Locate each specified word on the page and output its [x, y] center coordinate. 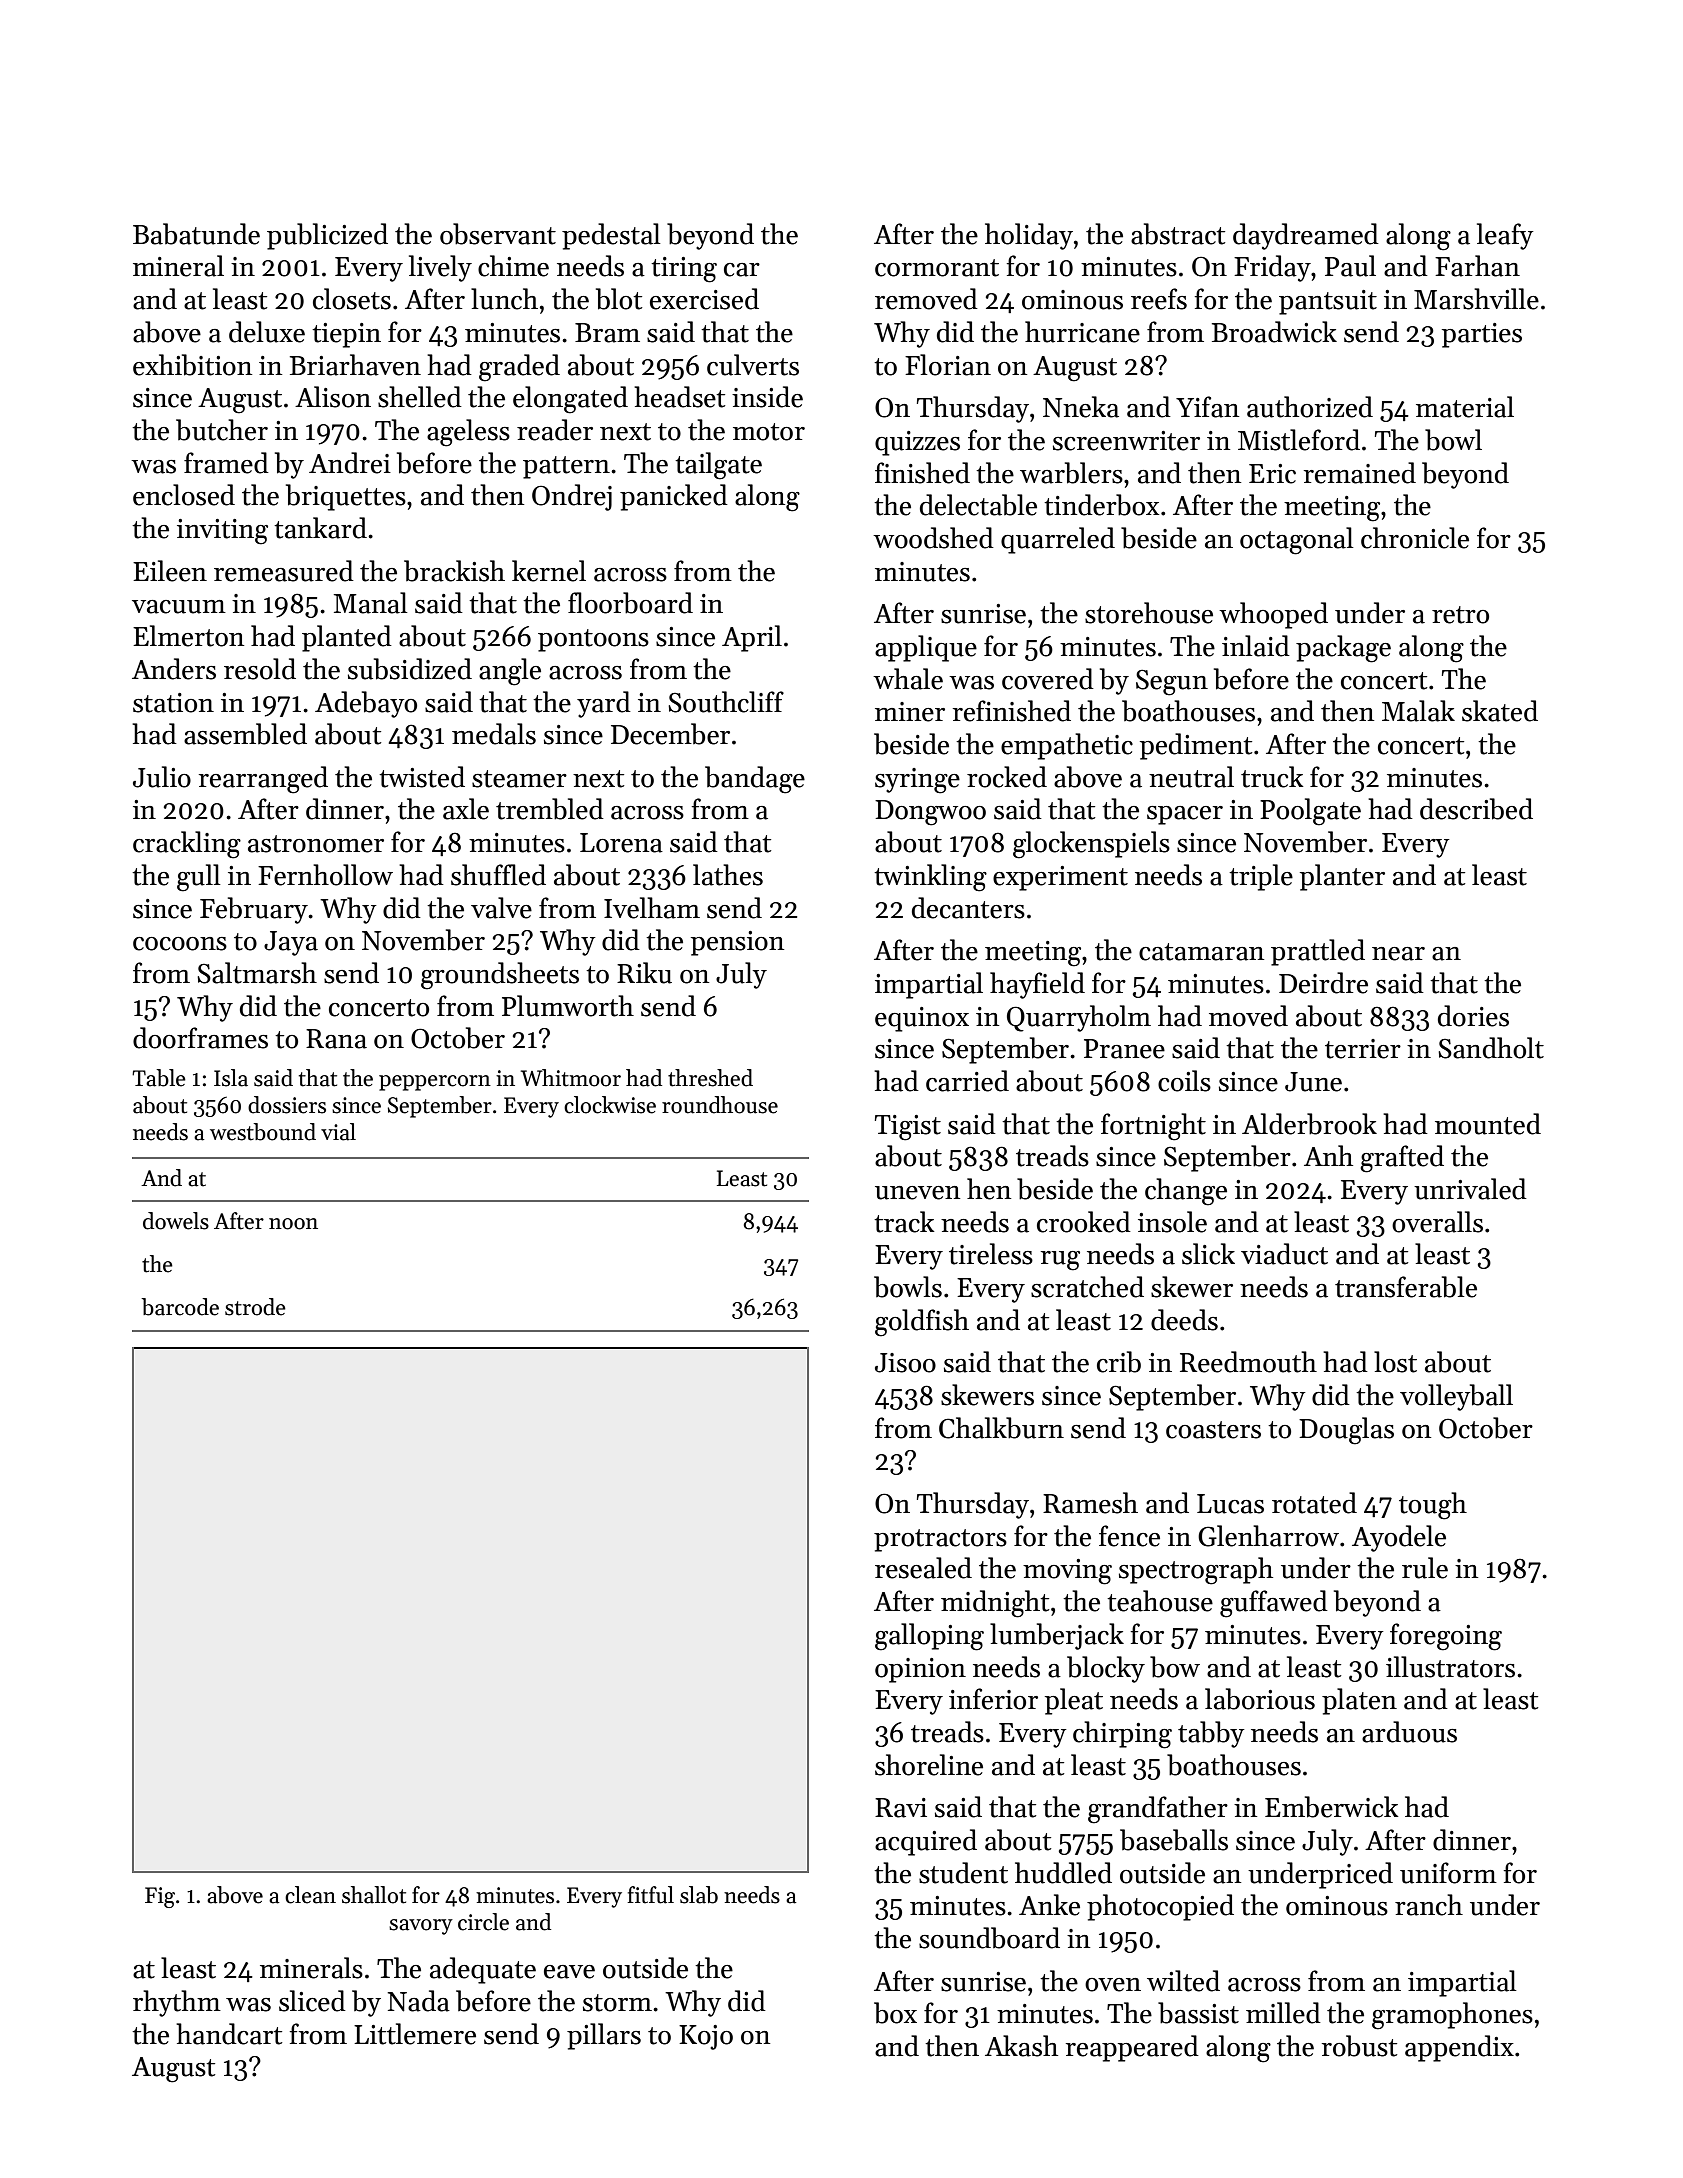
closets [352, 299]
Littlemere [415, 2034]
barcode [180, 1307]
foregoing [1446, 1637]
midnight [995, 1604]
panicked [674, 497]
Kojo [706, 2037]
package [1343, 649]
